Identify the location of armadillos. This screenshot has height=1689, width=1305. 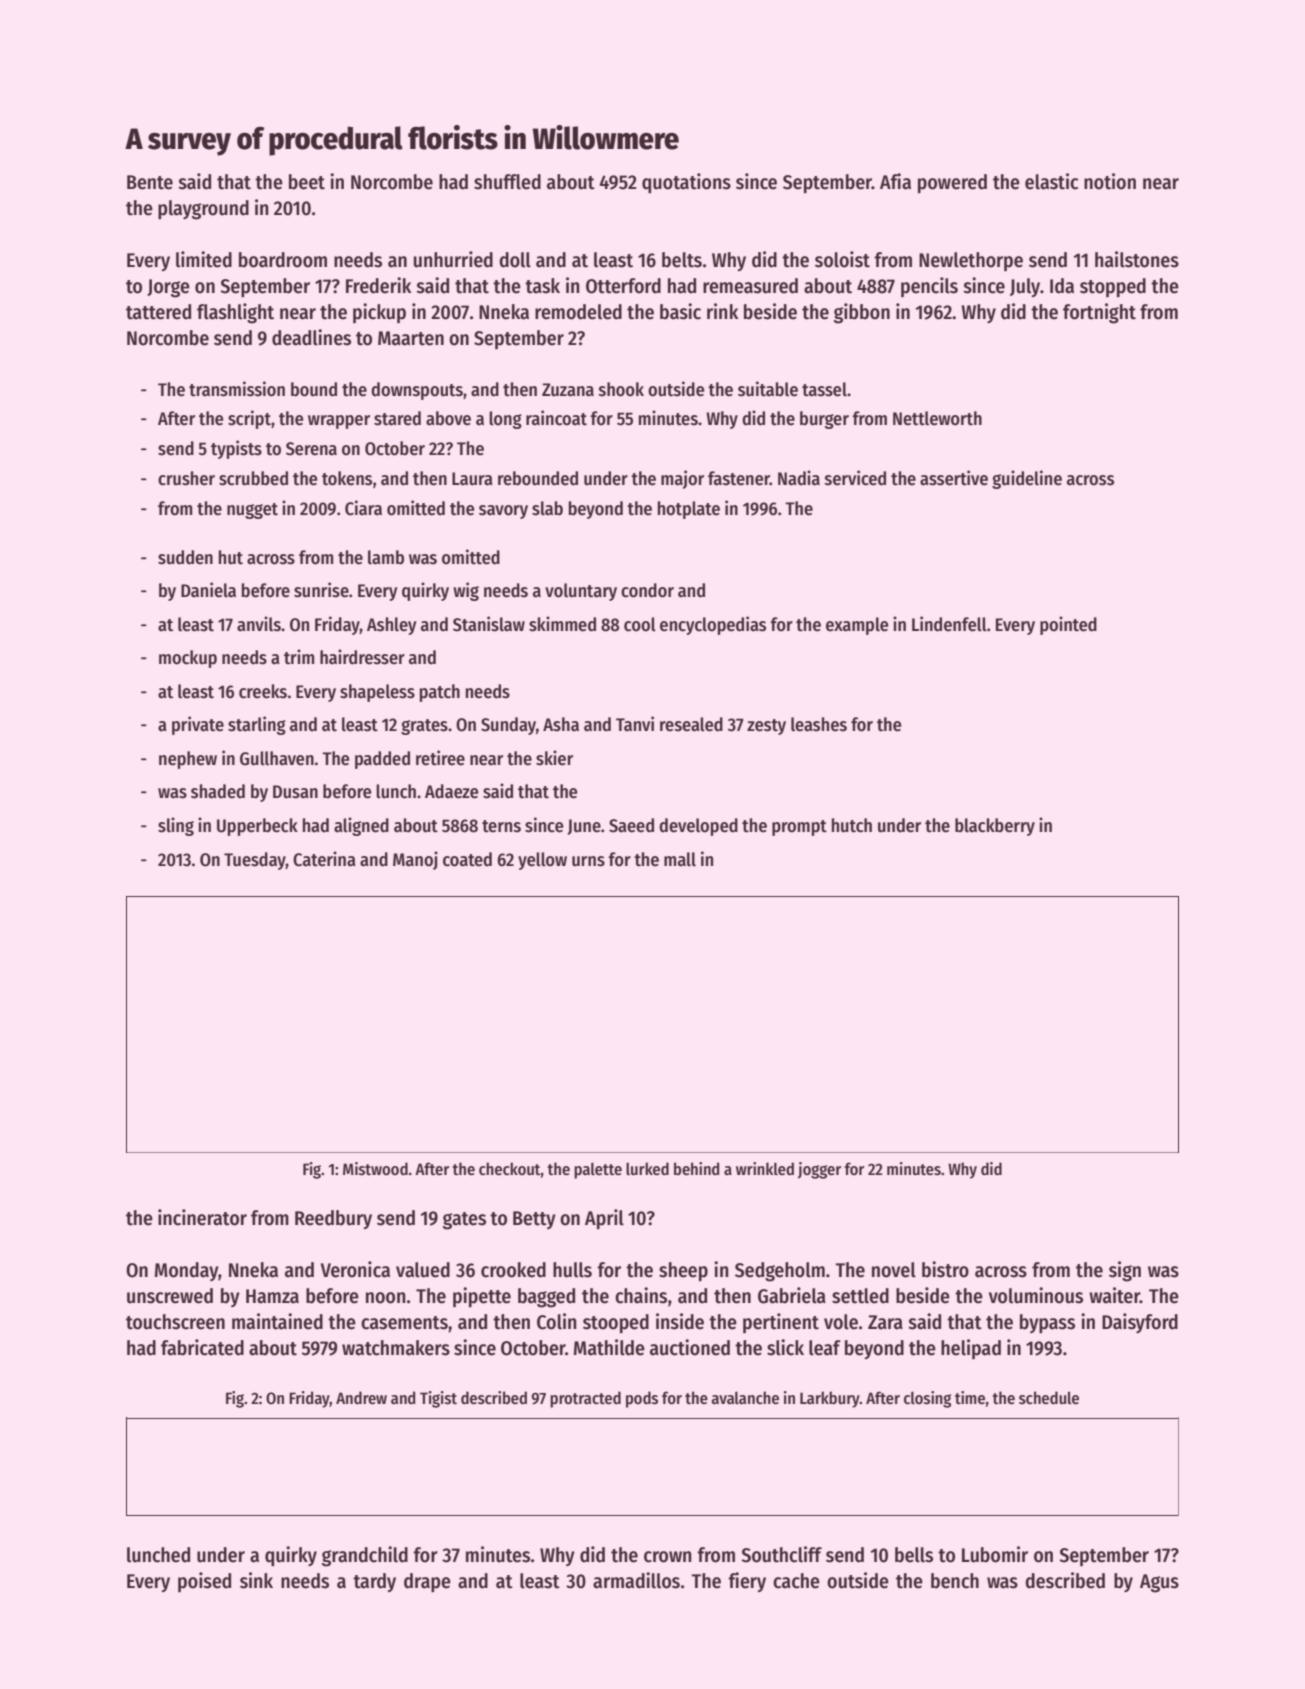
(636, 1580).
